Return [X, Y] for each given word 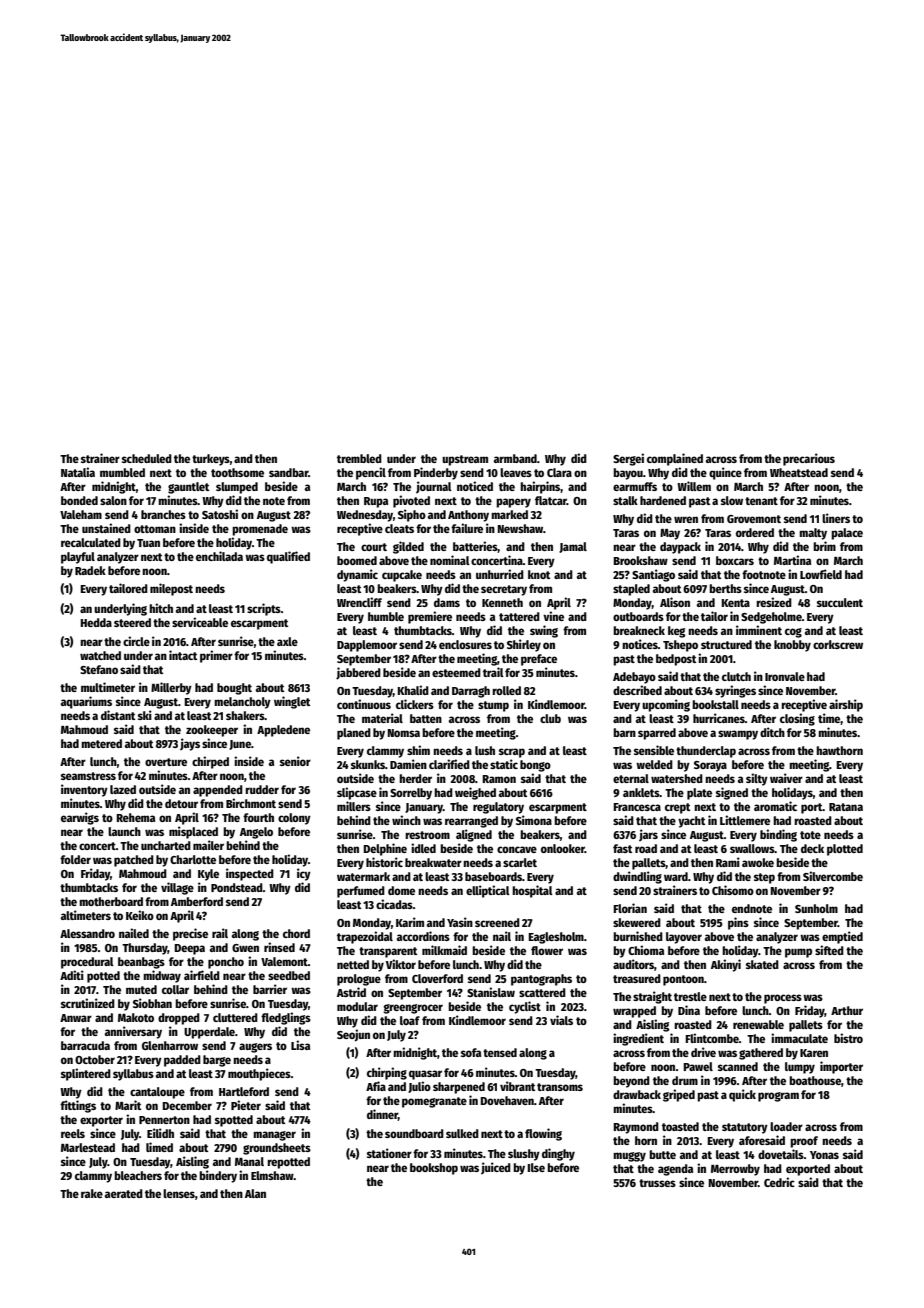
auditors [633, 964]
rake [92, 1193]
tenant [761, 501]
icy [304, 874]
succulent [840, 602]
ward [676, 876]
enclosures [465, 644]
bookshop [434, 1169]
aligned [474, 835]
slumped [237, 488]
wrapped [634, 1012]
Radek [90, 570]
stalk [625, 500]
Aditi [72, 975]
